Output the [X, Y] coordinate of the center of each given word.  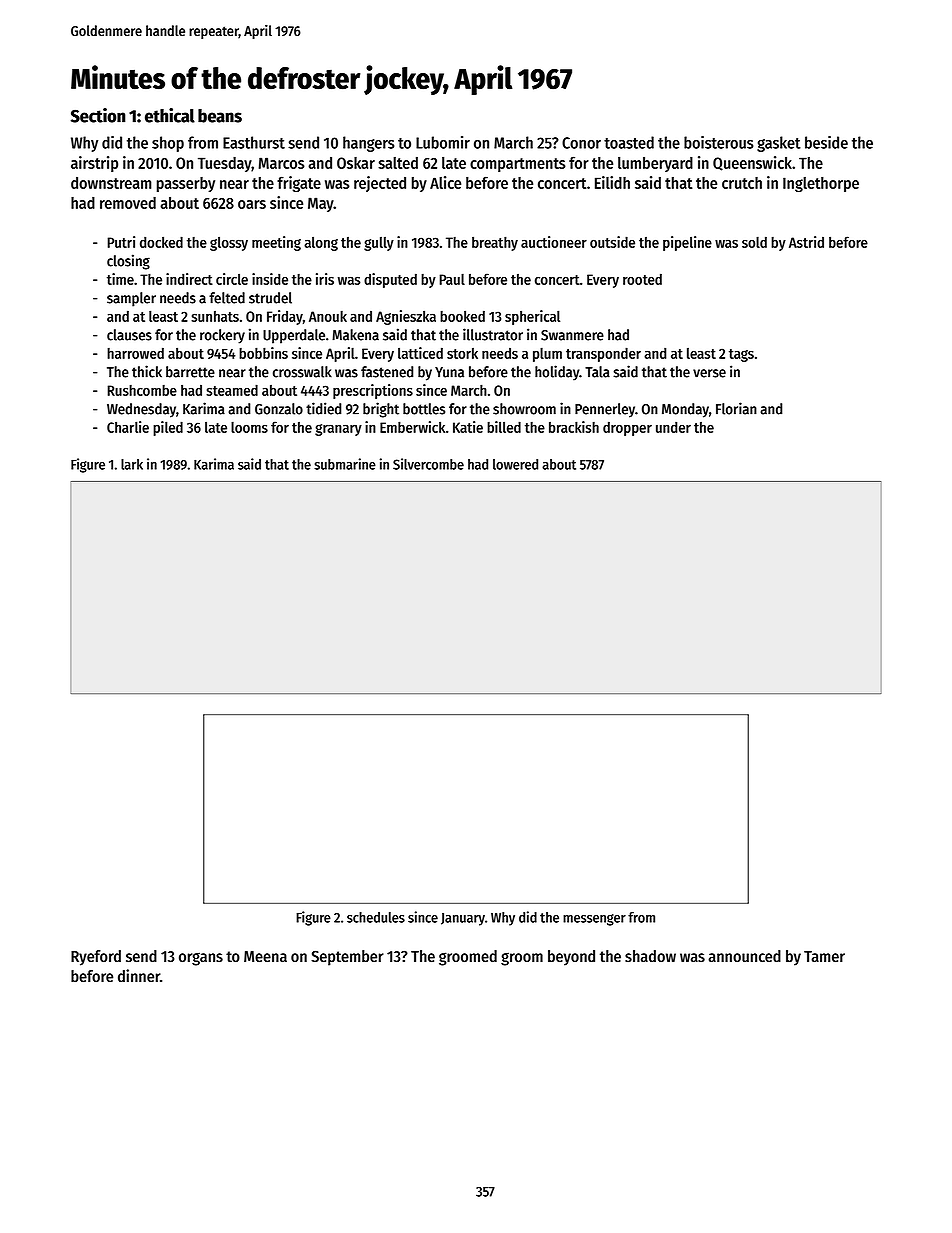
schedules [376, 917]
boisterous [718, 142]
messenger [594, 920]
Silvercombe [428, 464]
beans [220, 116]
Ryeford [96, 958]
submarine [345, 464]
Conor [581, 143]
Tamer [824, 956]
